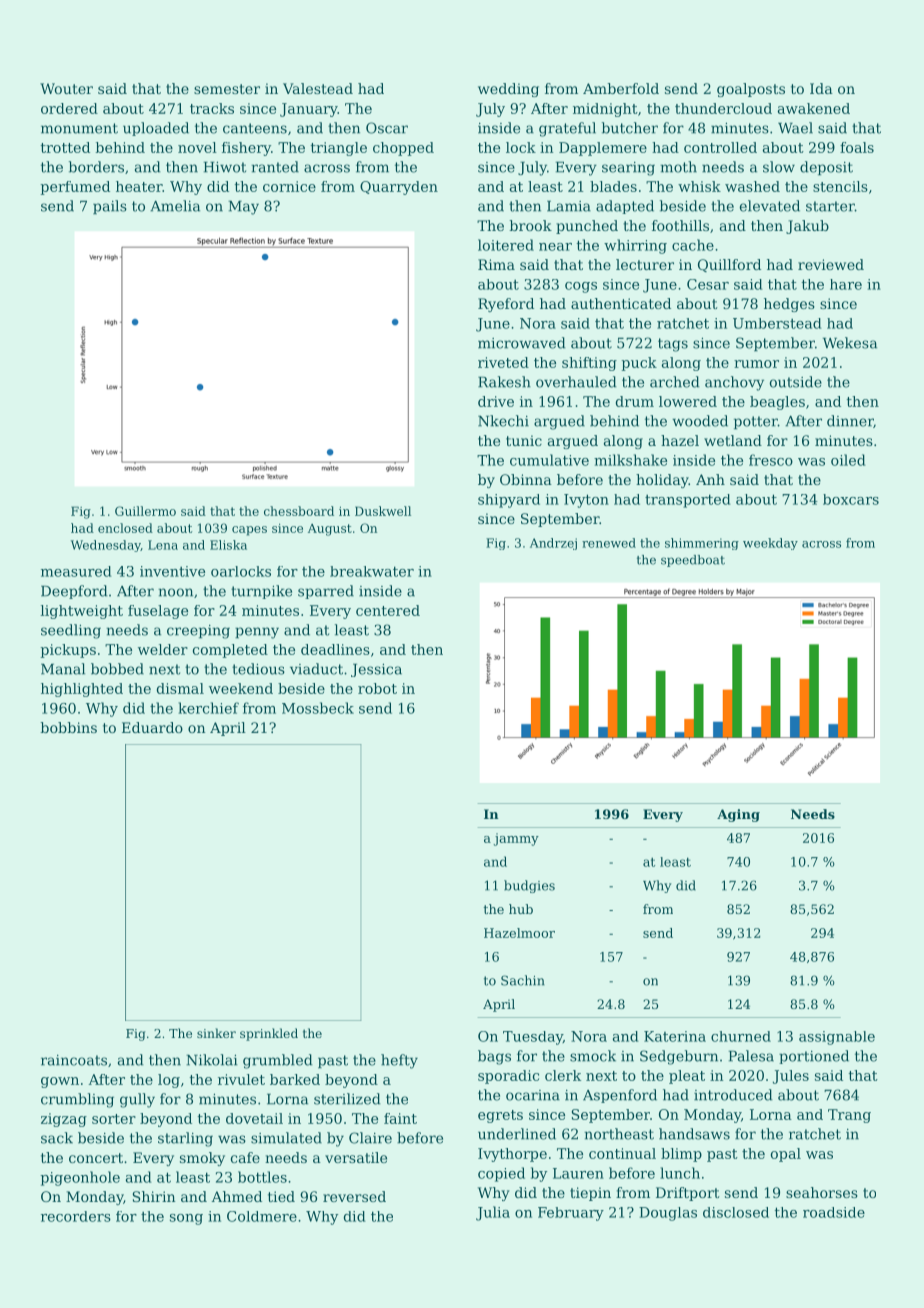 The image size is (924, 1308). What do you see at coordinates (738, 815) in the screenshot?
I see `Aging` at bounding box center [738, 815].
